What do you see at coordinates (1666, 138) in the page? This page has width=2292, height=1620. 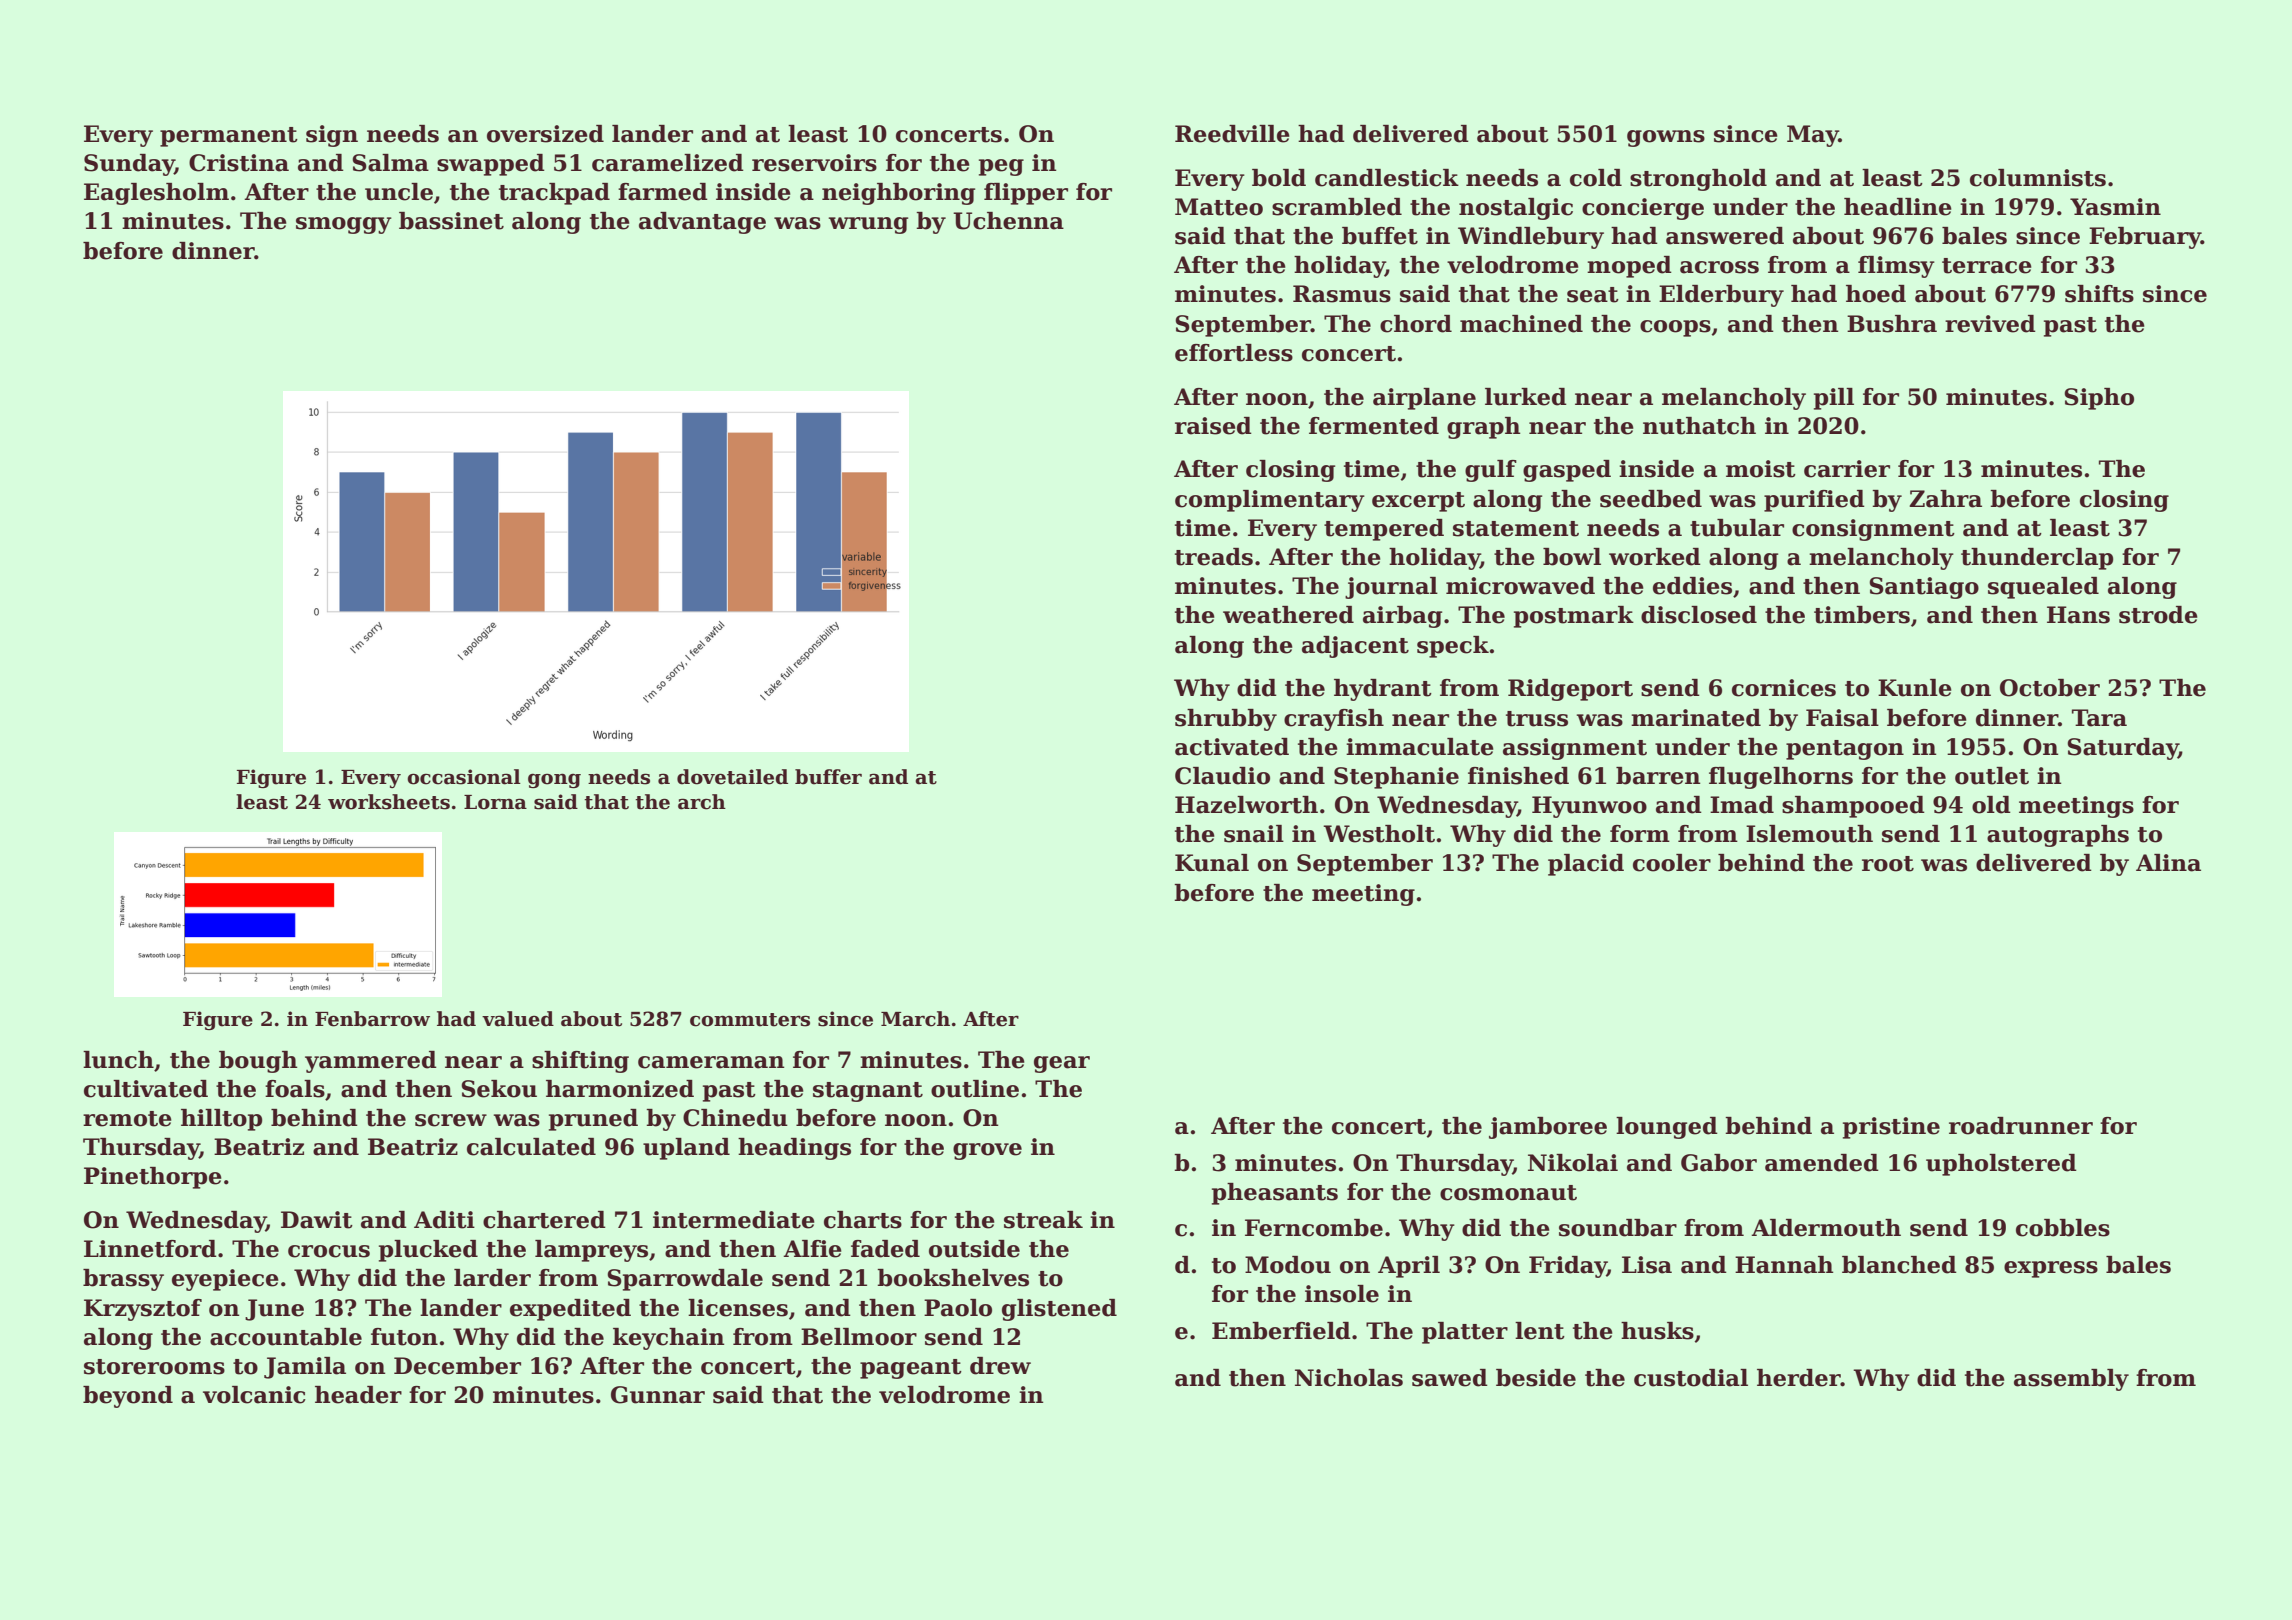 I see `gowns` at bounding box center [1666, 138].
